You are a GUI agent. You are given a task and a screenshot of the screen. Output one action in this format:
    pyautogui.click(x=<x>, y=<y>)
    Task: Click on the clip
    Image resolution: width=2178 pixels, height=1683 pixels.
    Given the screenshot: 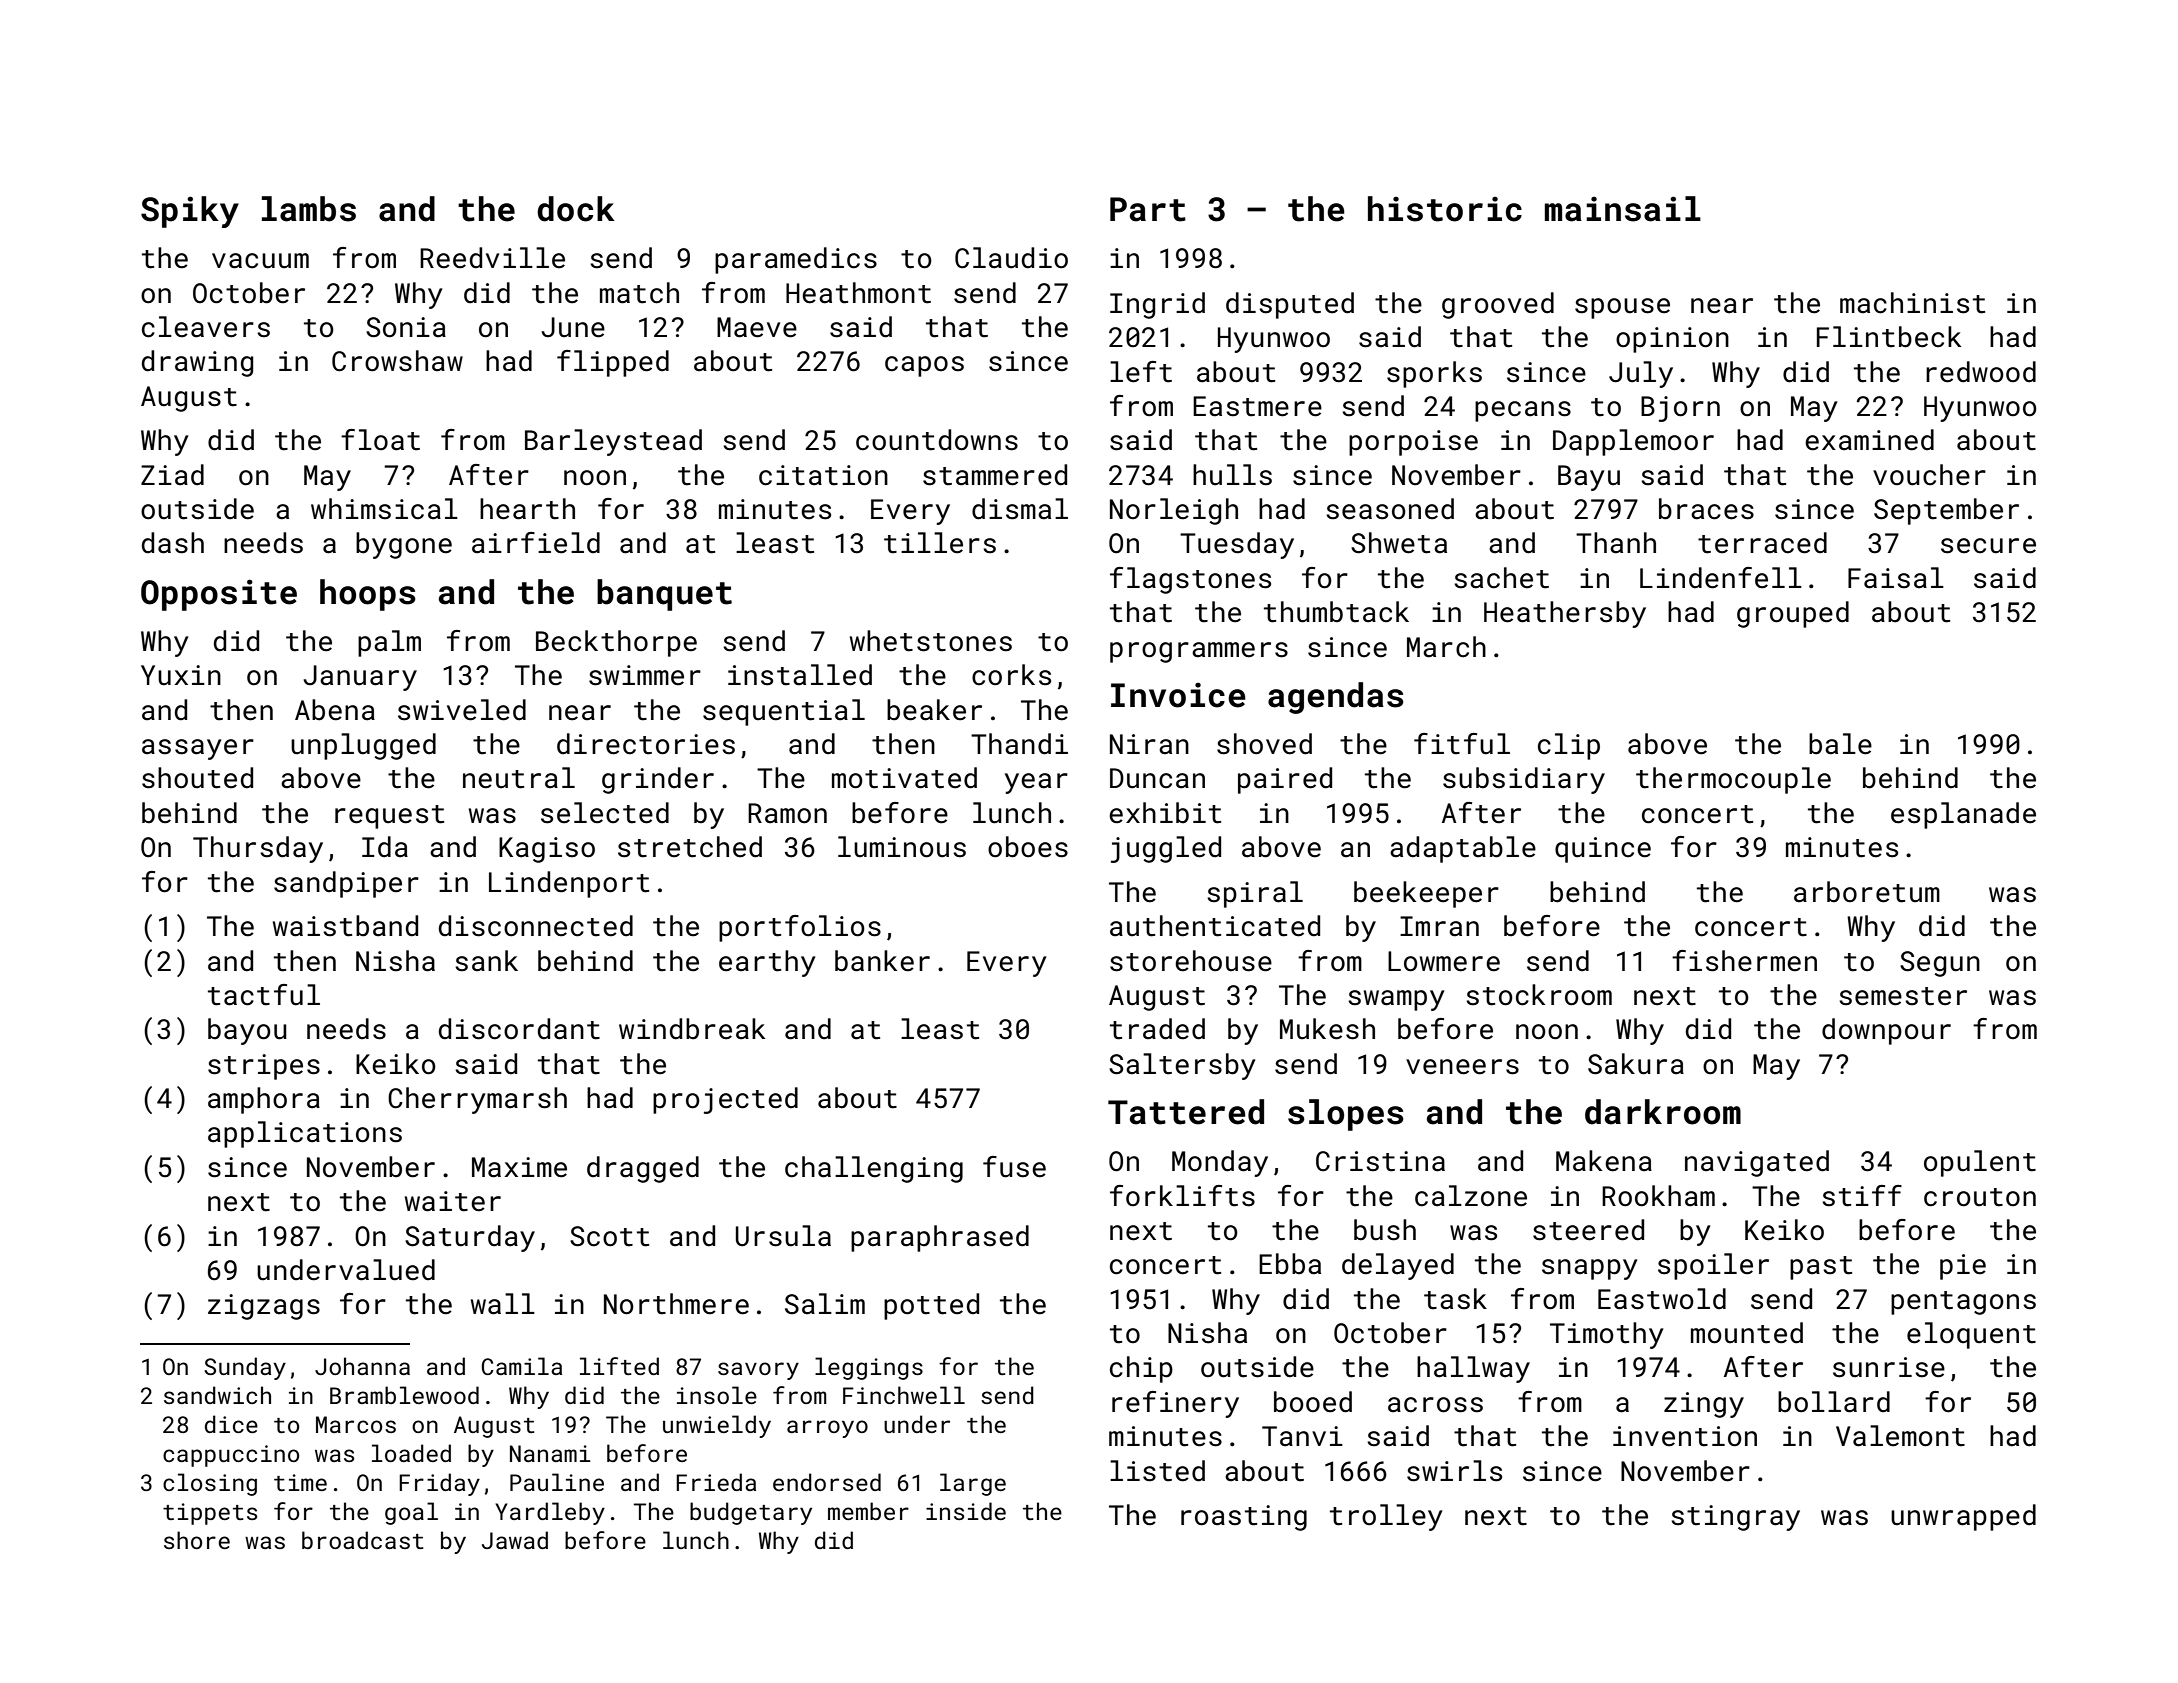 What is the action you would take?
    pyautogui.click(x=1569, y=746)
